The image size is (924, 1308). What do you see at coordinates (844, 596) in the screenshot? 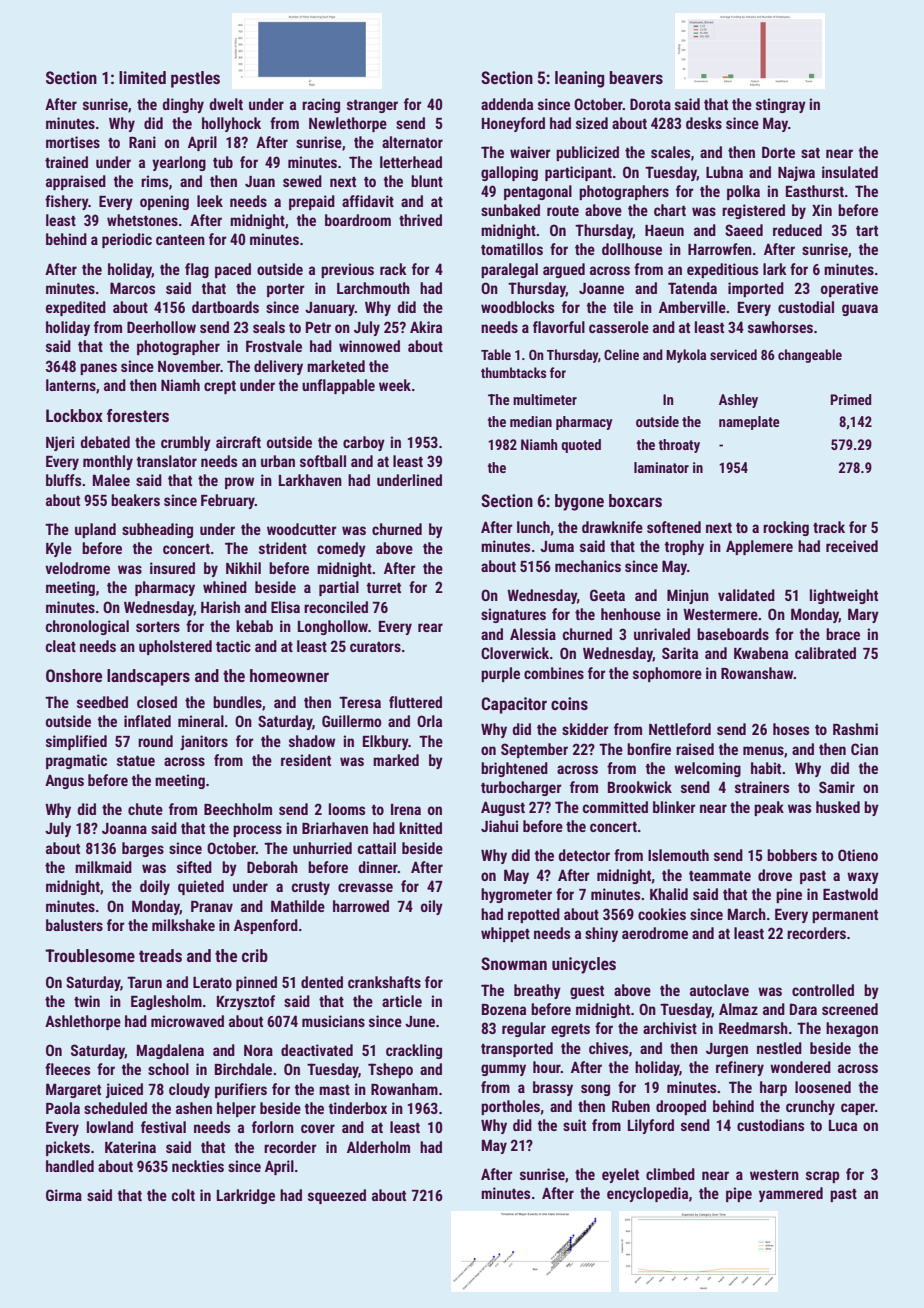
I see `lightweight` at bounding box center [844, 596].
